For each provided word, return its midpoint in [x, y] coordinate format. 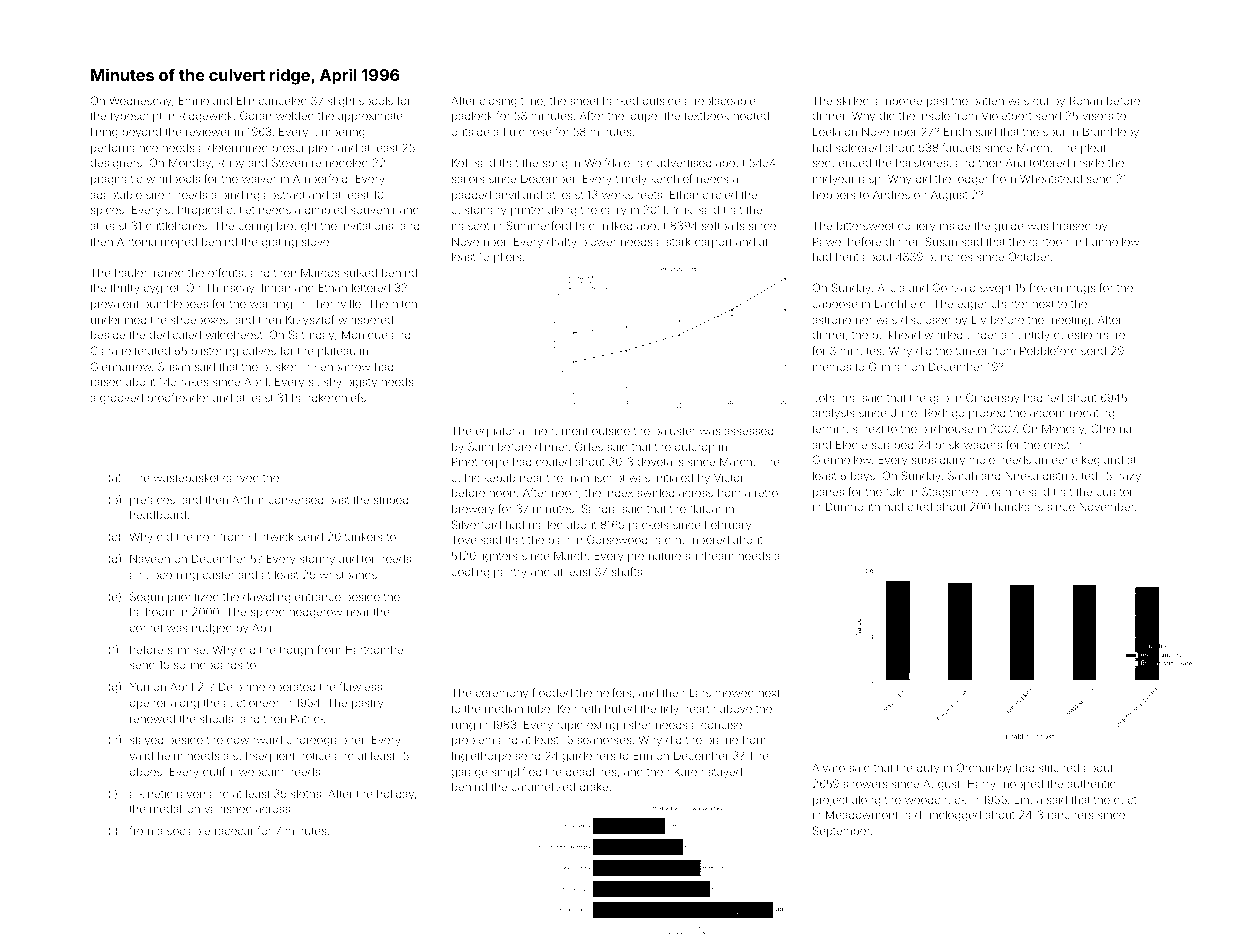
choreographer [325, 741]
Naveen [150, 558]
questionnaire [1089, 335]
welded [295, 115]
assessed [748, 431]
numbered [702, 539]
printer [527, 210]
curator [1114, 492]
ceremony [502, 695]
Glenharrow [121, 366]
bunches [950, 257]
